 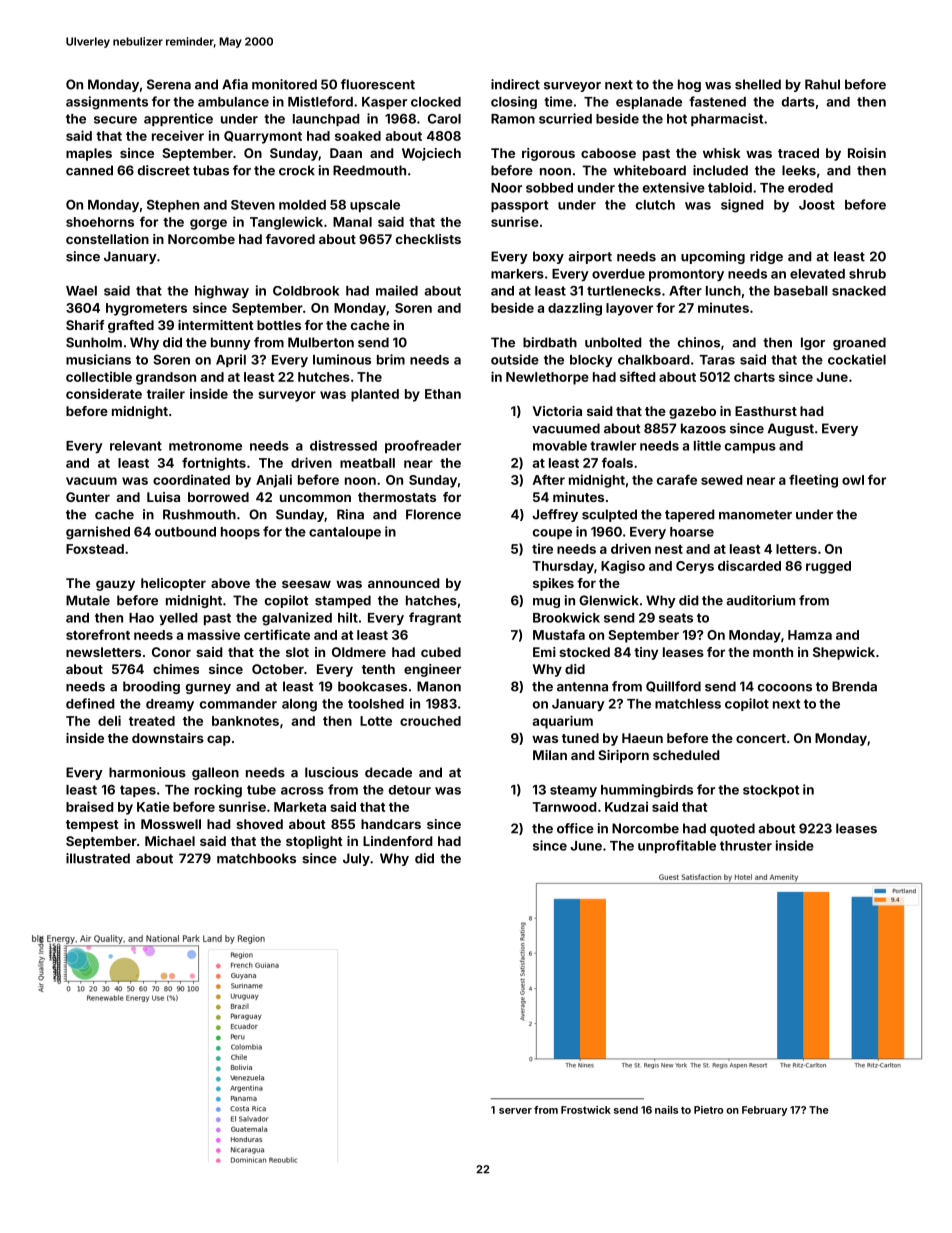 What do you see at coordinates (286, 223) in the screenshot?
I see `Tanglewick` at bounding box center [286, 223].
